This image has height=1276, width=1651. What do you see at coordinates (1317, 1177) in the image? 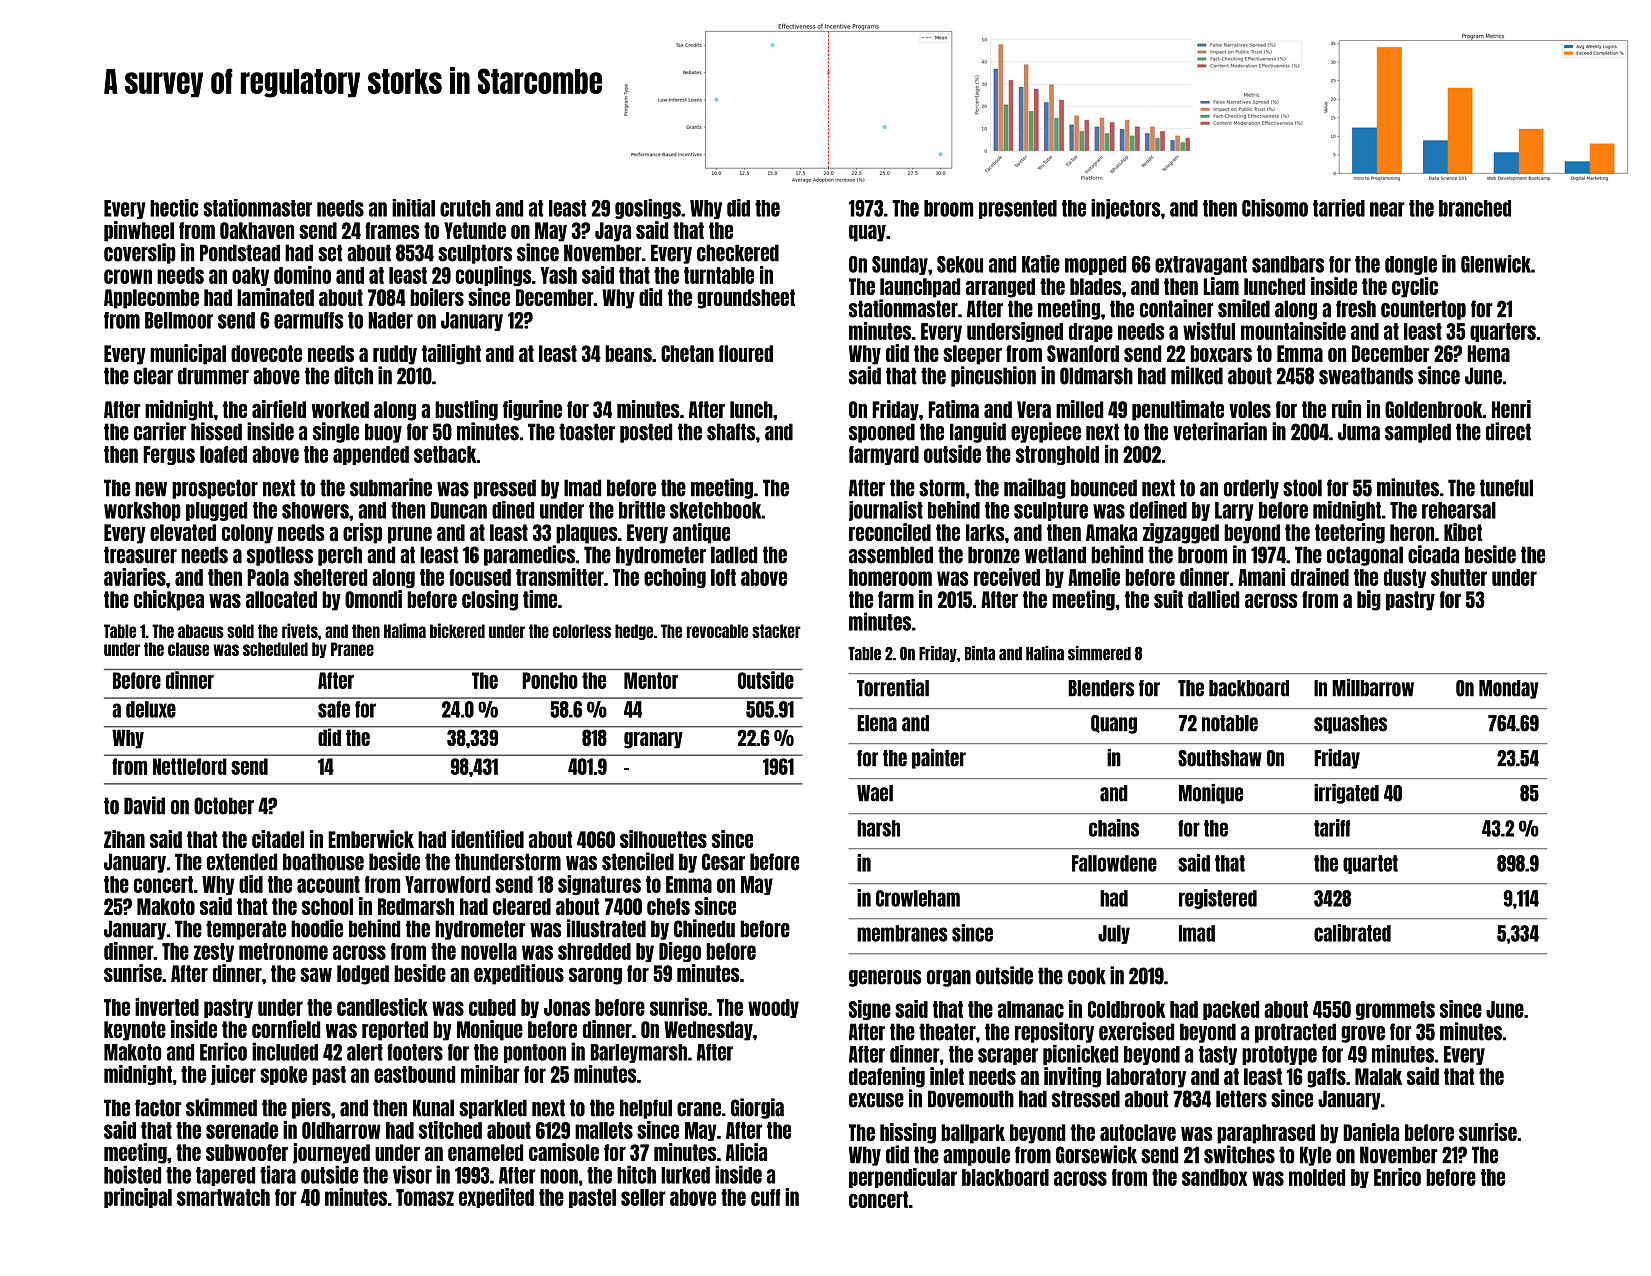
I see `molded` at bounding box center [1317, 1177].
